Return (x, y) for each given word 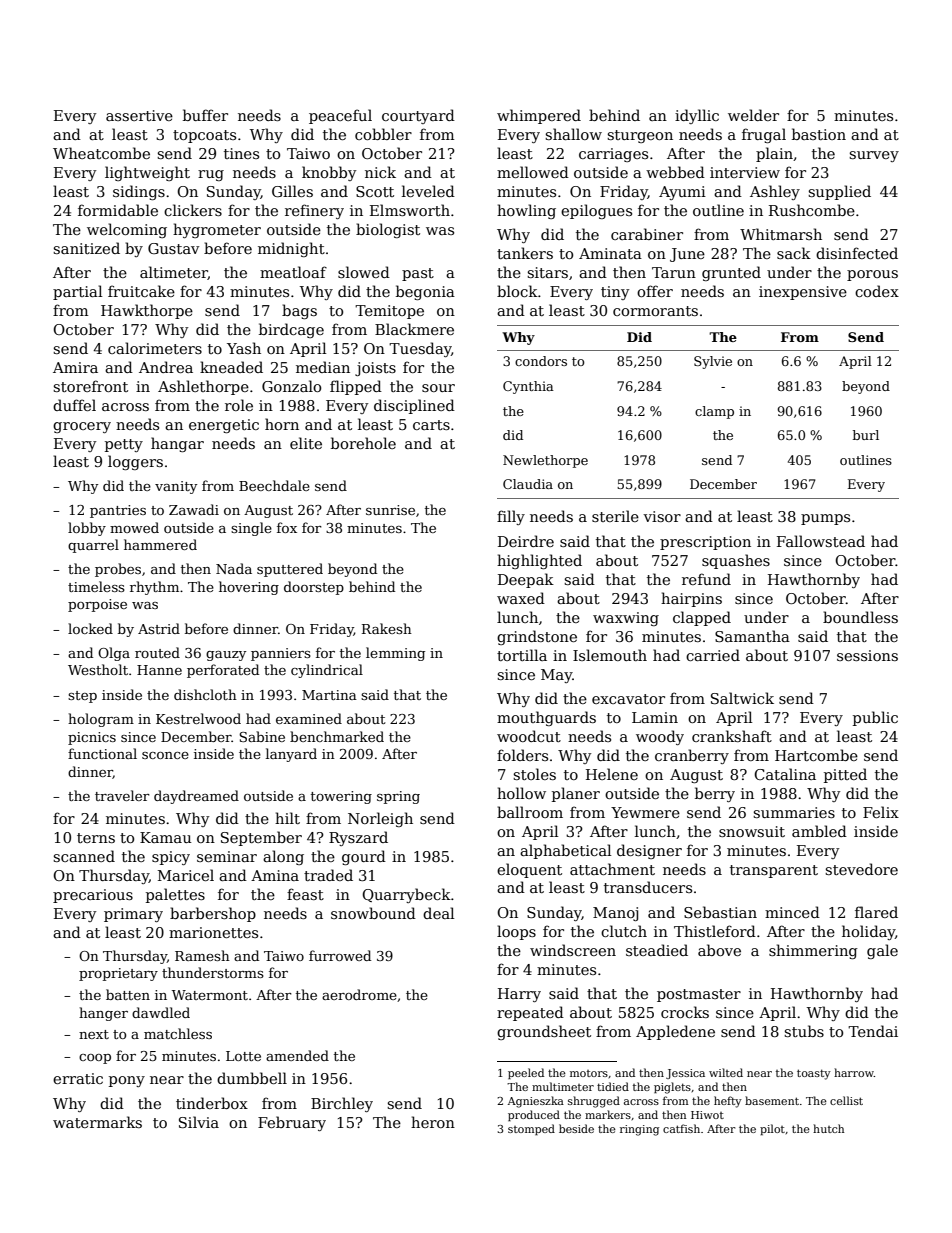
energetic (224, 426)
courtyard (418, 116)
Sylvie (713, 362)
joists (375, 369)
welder (753, 115)
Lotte (243, 1056)
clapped (702, 618)
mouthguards (546, 718)
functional (102, 753)
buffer (205, 115)
